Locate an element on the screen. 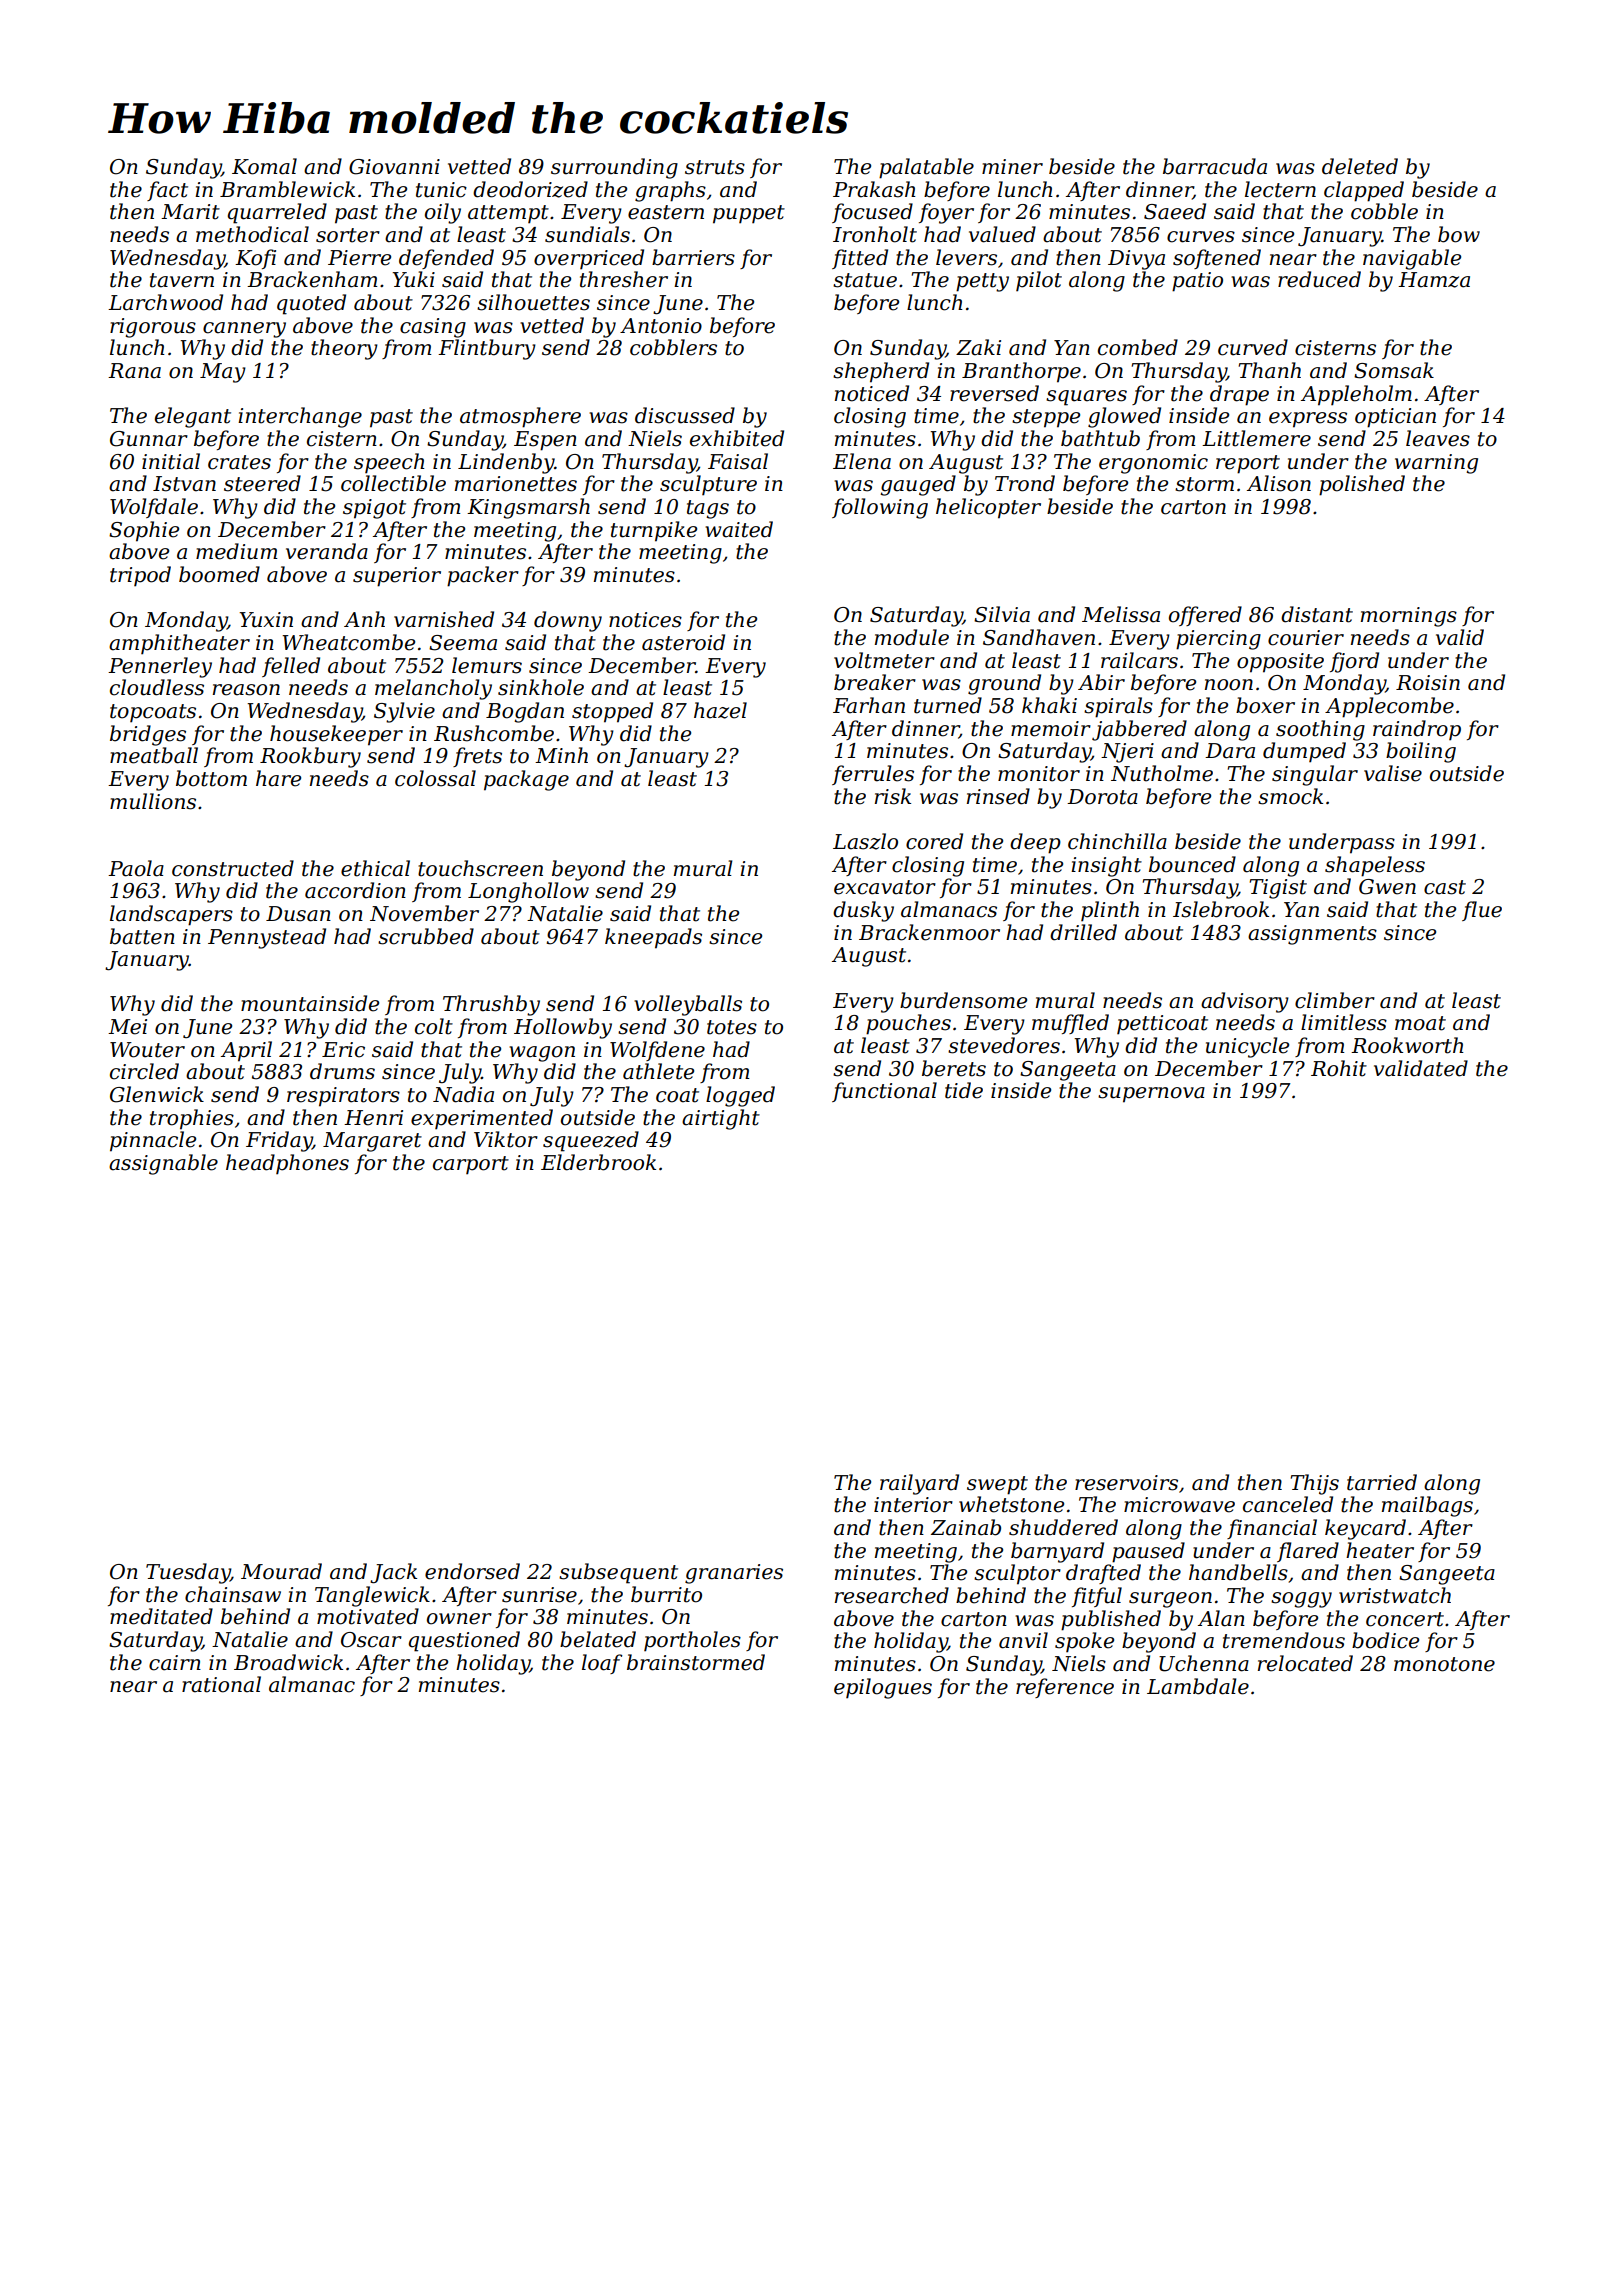 The height and width of the screenshot is (2292, 1620). struts is located at coordinates (715, 167).
